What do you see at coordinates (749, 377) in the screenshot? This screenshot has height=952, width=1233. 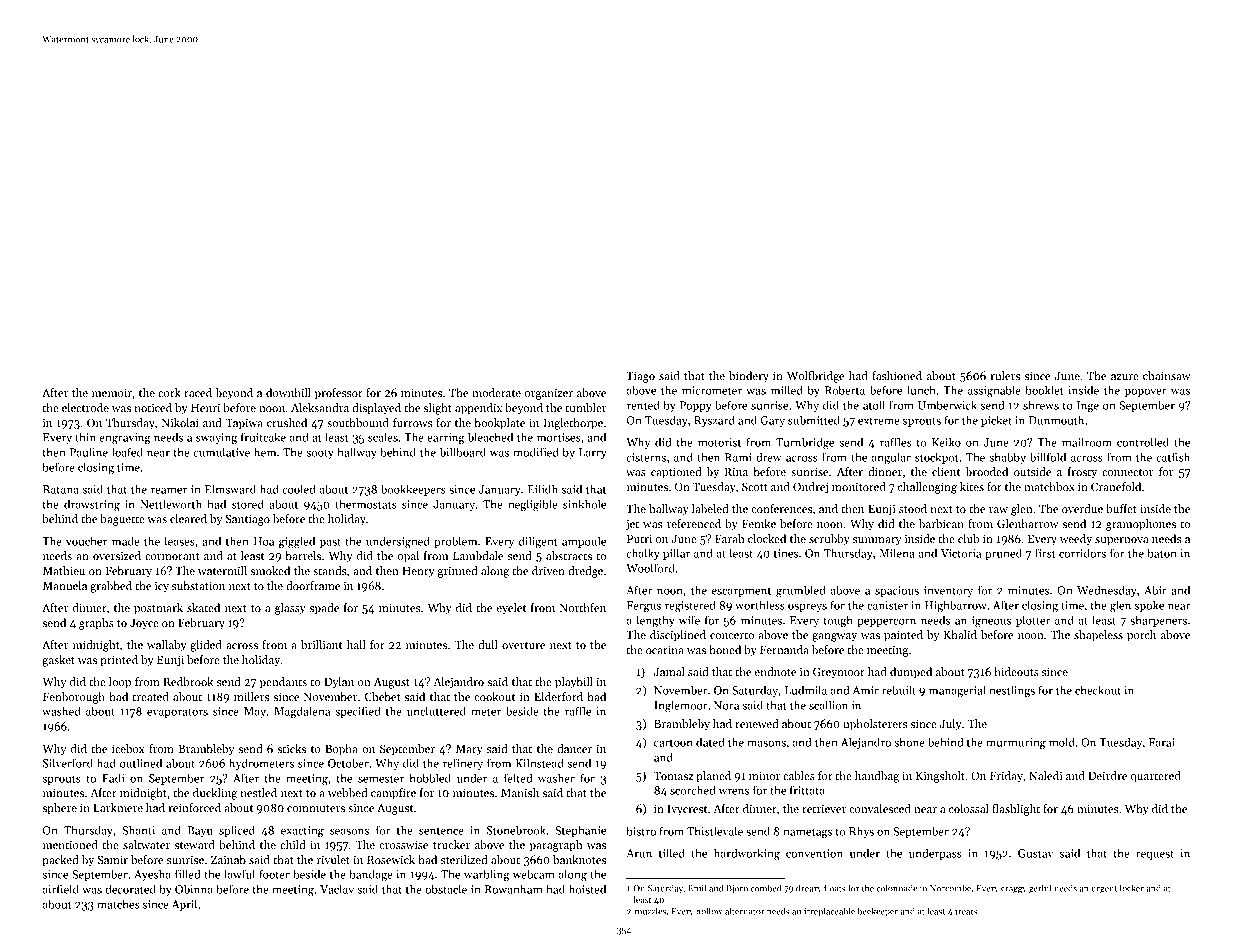 I see `bindery` at bounding box center [749, 377].
